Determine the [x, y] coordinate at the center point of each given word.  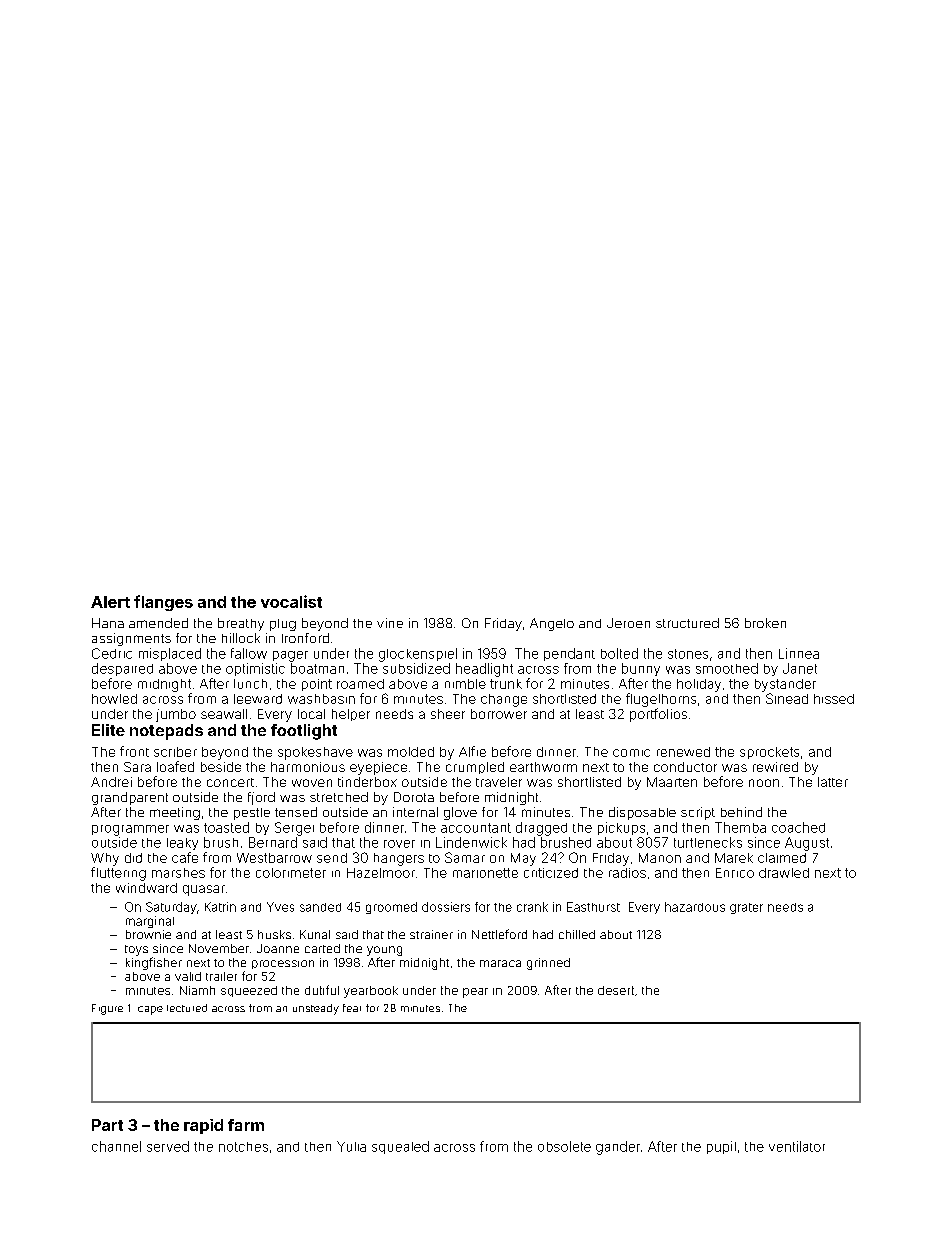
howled [114, 699]
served [168, 1146]
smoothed [727, 668]
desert [616, 990]
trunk [506, 684]
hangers [399, 859]
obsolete [564, 1146]
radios [627, 873]
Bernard [273, 842]
